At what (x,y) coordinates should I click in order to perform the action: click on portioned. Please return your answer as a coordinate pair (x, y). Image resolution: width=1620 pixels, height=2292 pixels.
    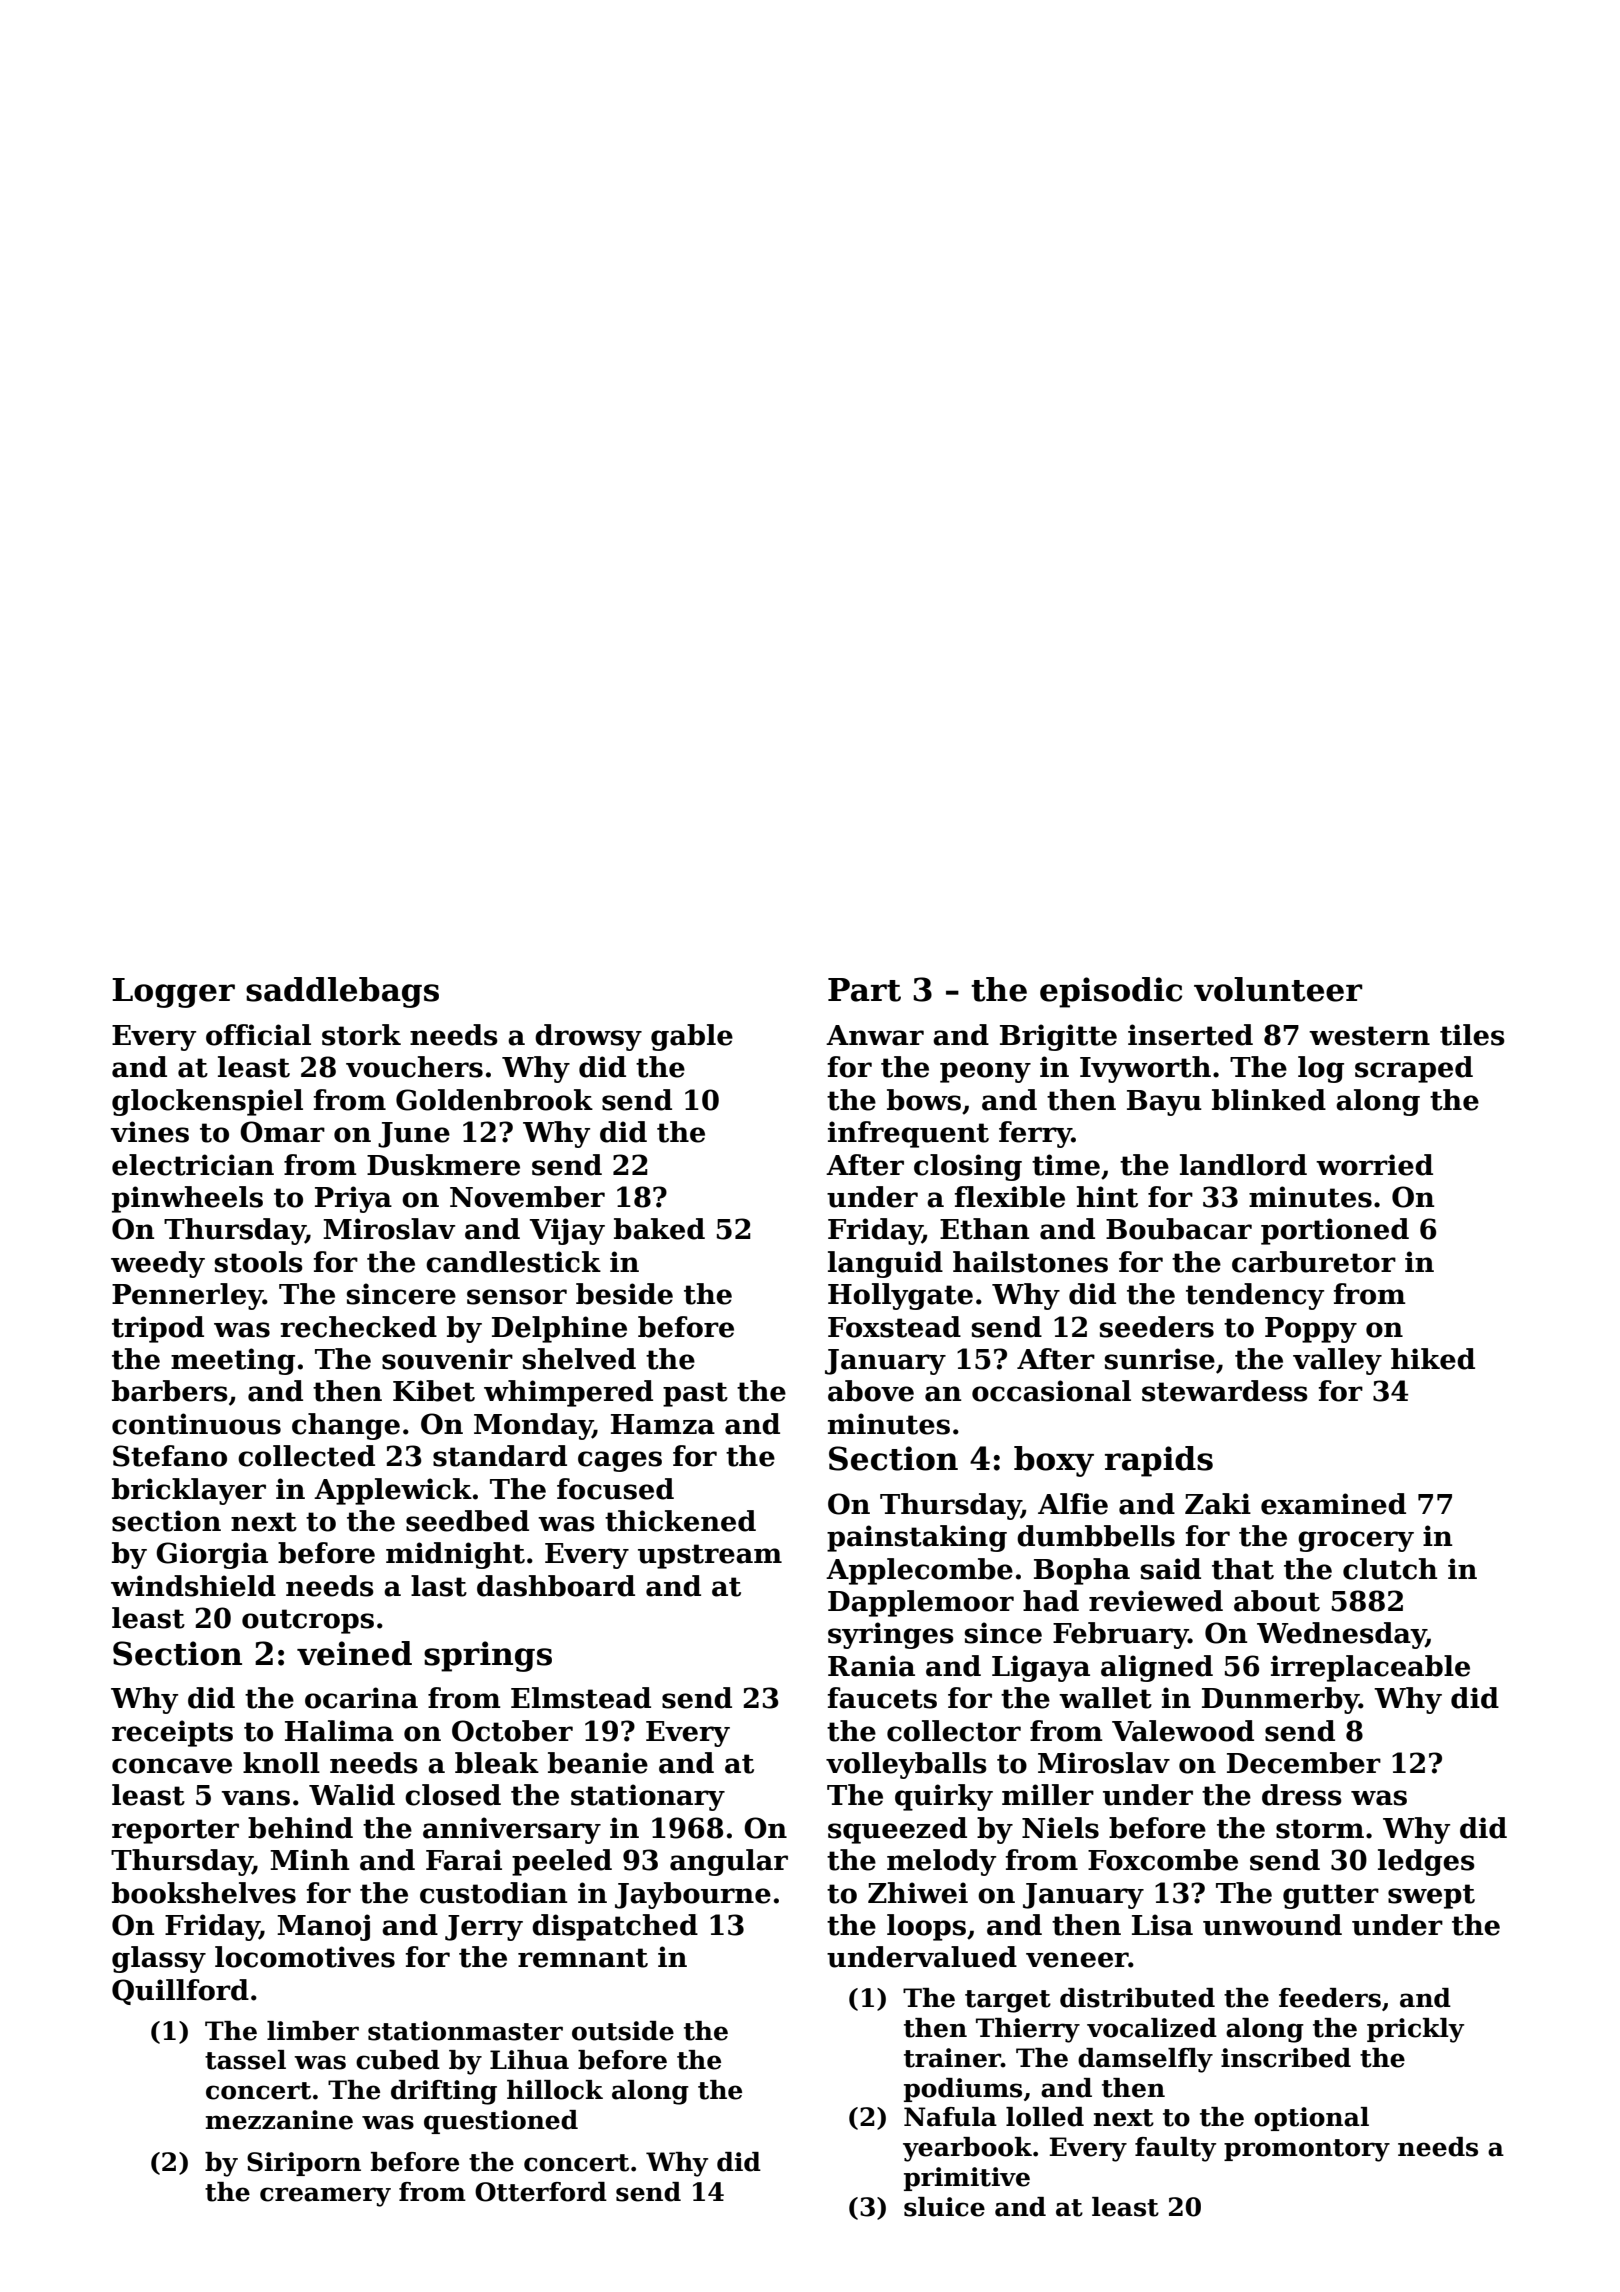
    Looking at the image, I should click on (1335, 1231).
